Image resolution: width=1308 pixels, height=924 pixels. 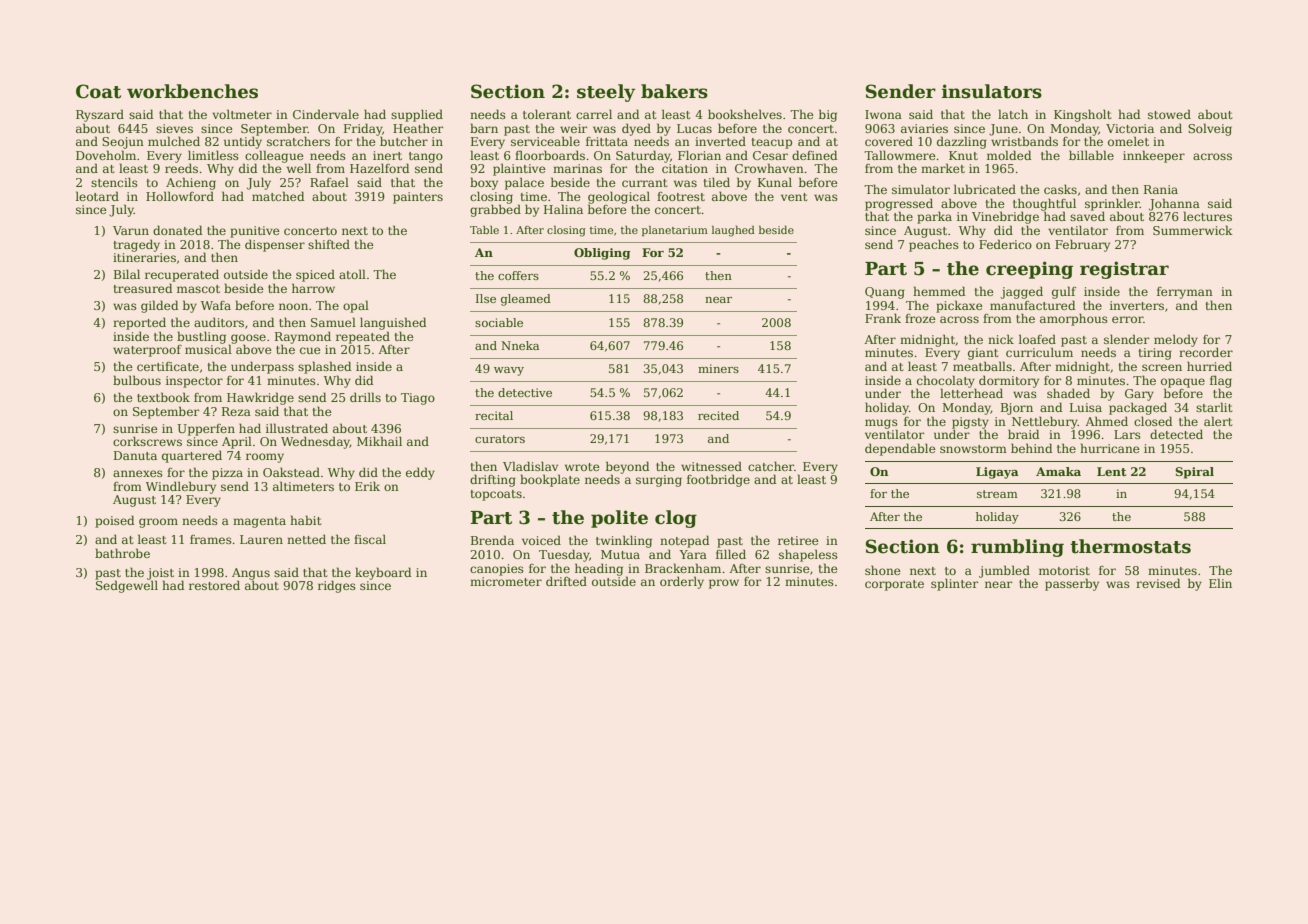 What do you see at coordinates (775, 182) in the page?
I see `Kunal` at bounding box center [775, 182].
